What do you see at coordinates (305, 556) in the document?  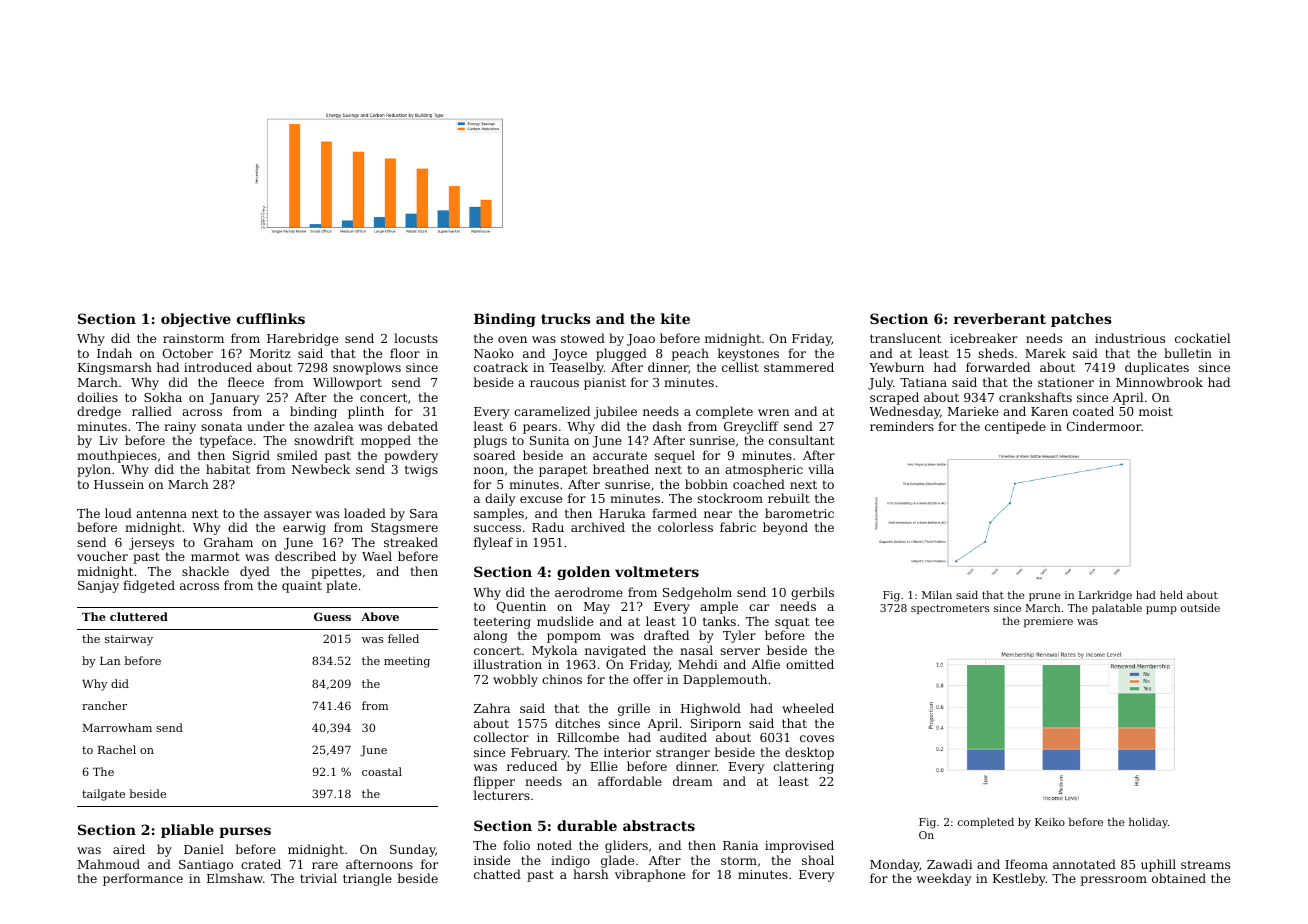 I see `described` at bounding box center [305, 556].
